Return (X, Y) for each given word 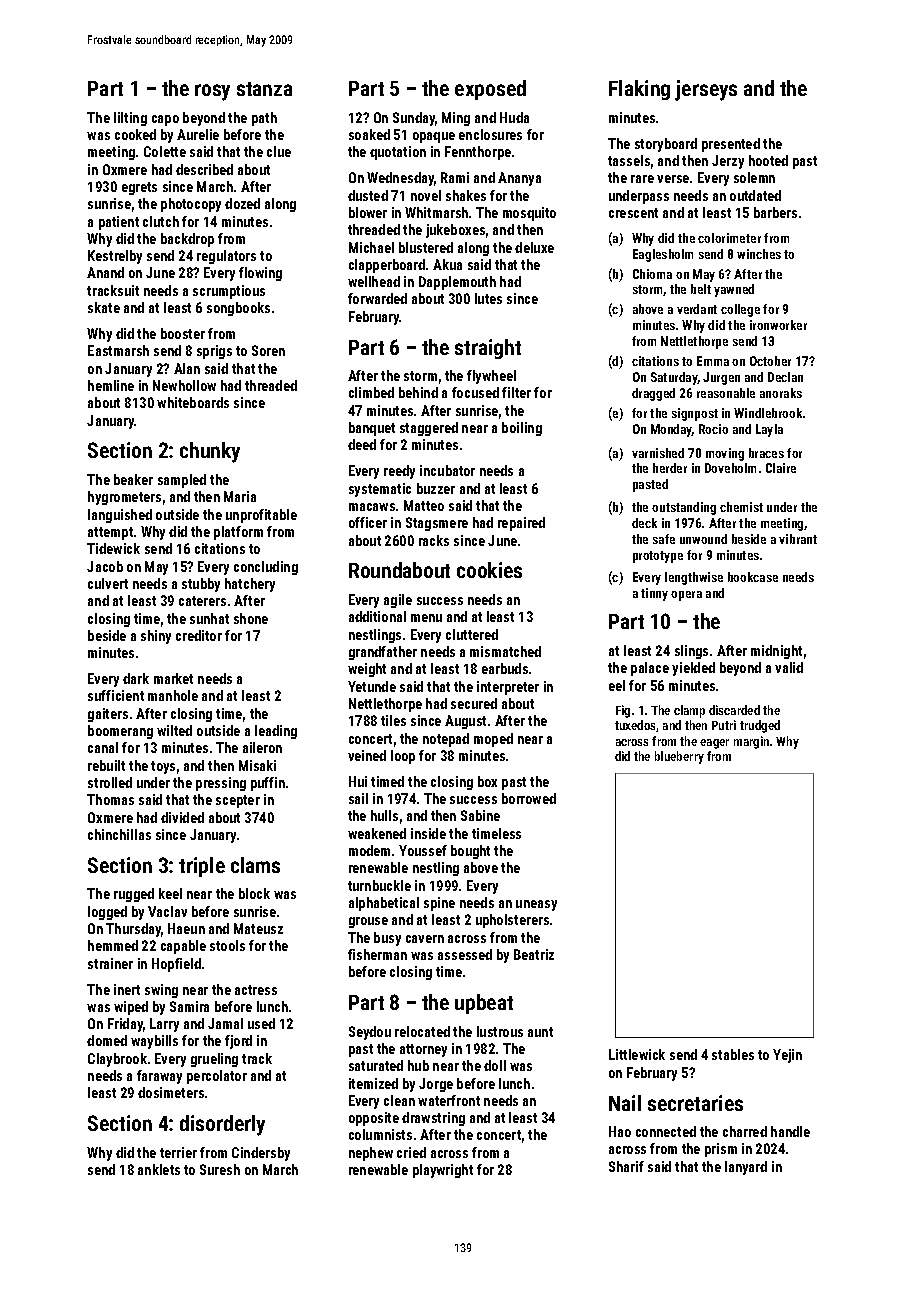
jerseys (706, 90)
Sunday (414, 119)
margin (751, 742)
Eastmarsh (118, 350)
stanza (264, 89)
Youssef (423, 850)
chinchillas (119, 834)
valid (789, 667)
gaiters (108, 715)
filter (516, 392)
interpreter (508, 688)
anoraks (781, 393)
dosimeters (171, 1092)
